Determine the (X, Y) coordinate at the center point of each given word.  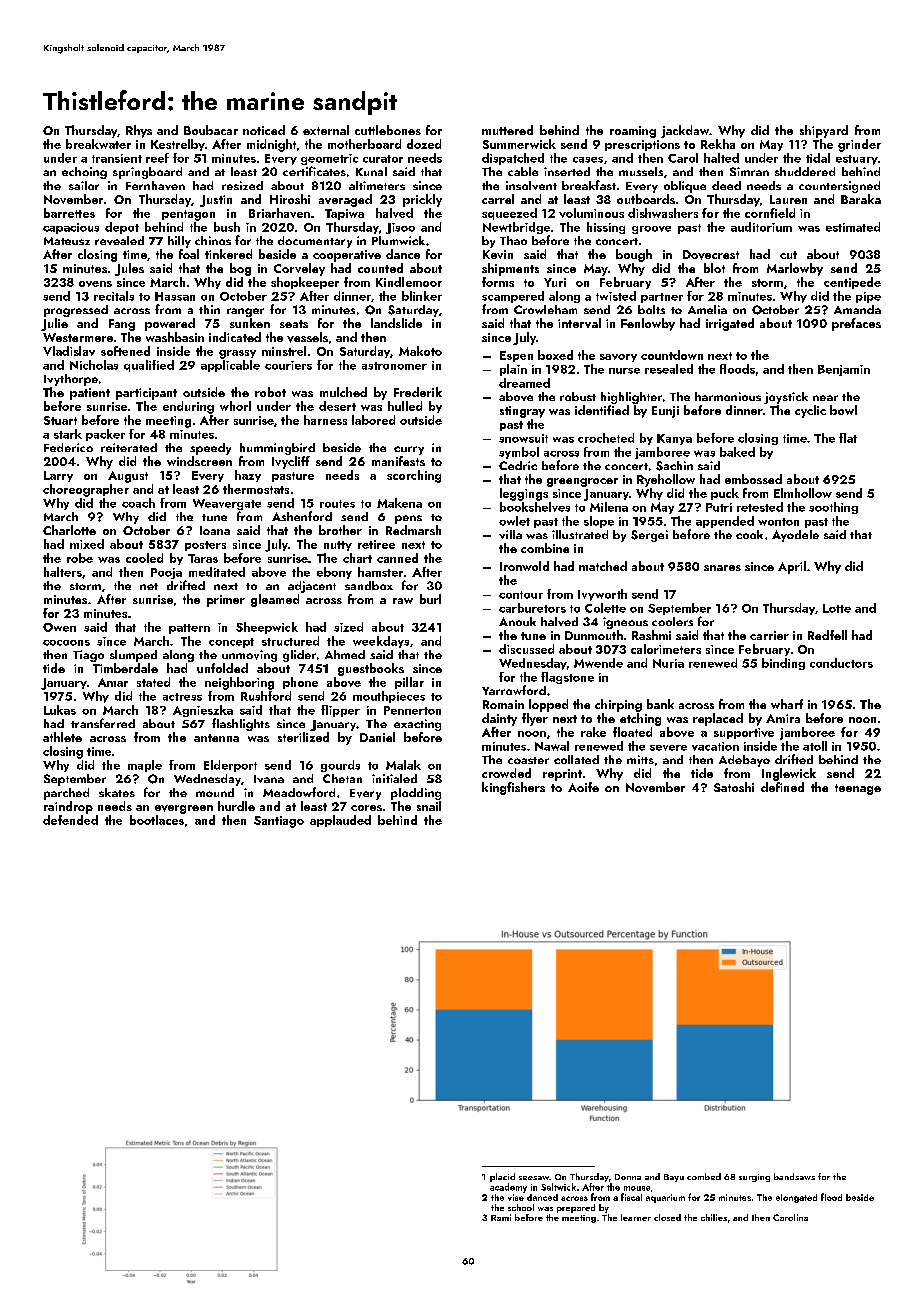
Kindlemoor (409, 282)
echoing (84, 173)
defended (70, 820)
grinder (859, 145)
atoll (815, 746)
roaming (633, 132)
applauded (340, 821)
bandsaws (794, 1176)
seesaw (534, 1178)
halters (63, 572)
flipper (340, 711)
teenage (858, 789)
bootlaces (157, 820)
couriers (288, 365)
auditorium (761, 227)
